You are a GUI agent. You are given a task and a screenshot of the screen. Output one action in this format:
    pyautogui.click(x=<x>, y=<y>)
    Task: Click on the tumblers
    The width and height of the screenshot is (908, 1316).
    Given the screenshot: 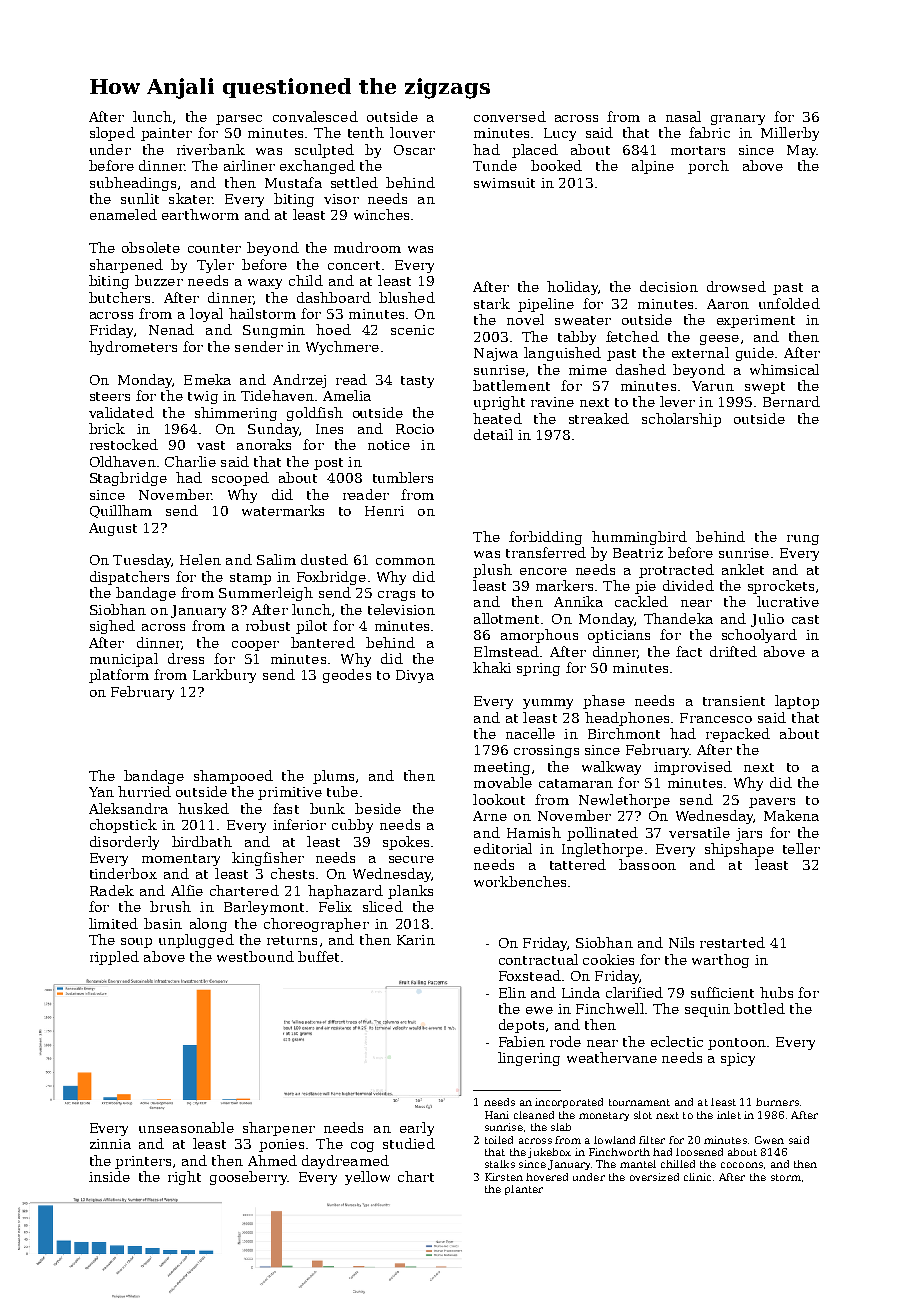 What is the action you would take?
    pyautogui.click(x=403, y=477)
